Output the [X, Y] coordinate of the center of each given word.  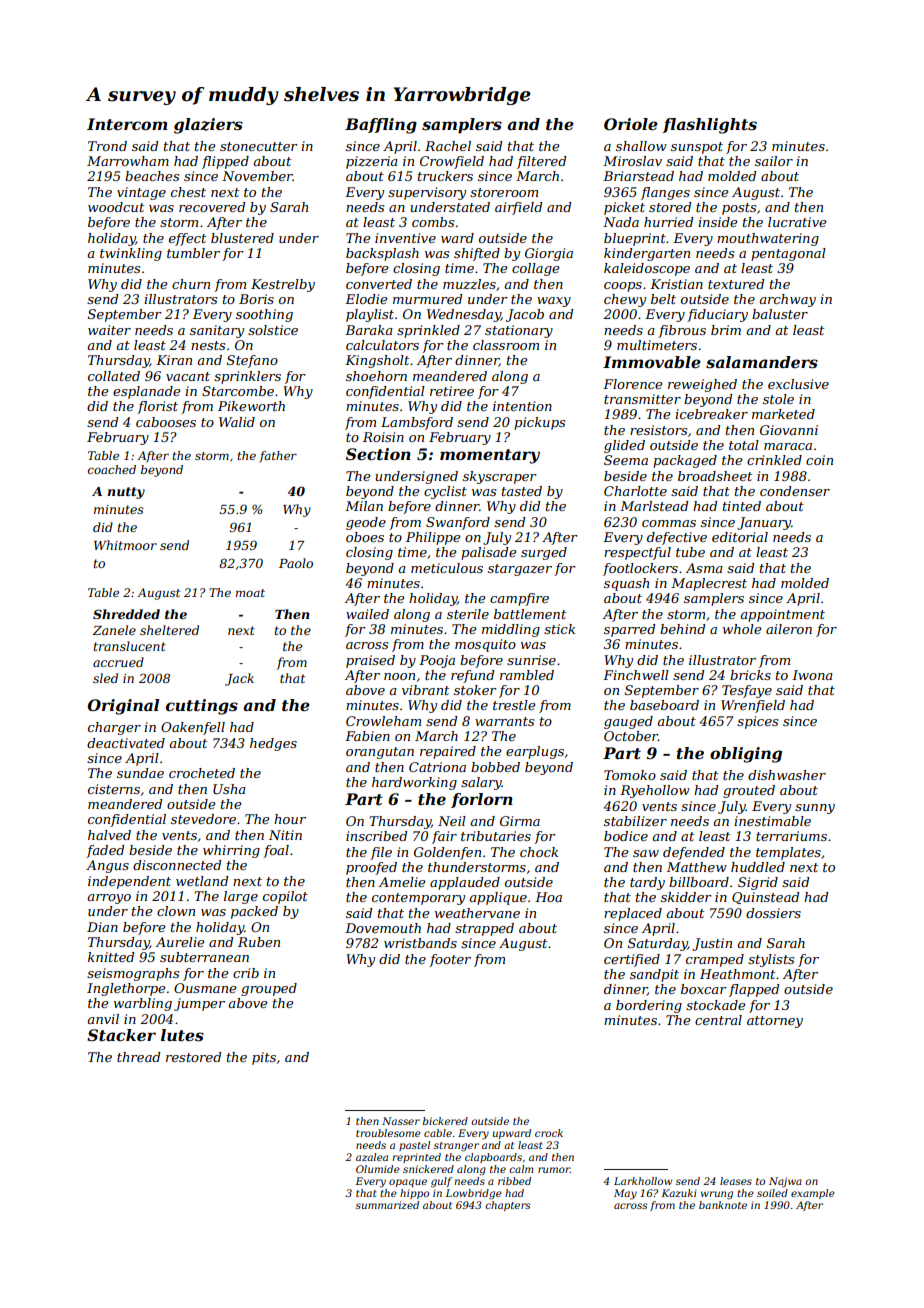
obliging [746, 755]
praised [370, 661]
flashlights [710, 126]
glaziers [208, 126]
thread [138, 1057]
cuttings [202, 707]
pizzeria [372, 162]
